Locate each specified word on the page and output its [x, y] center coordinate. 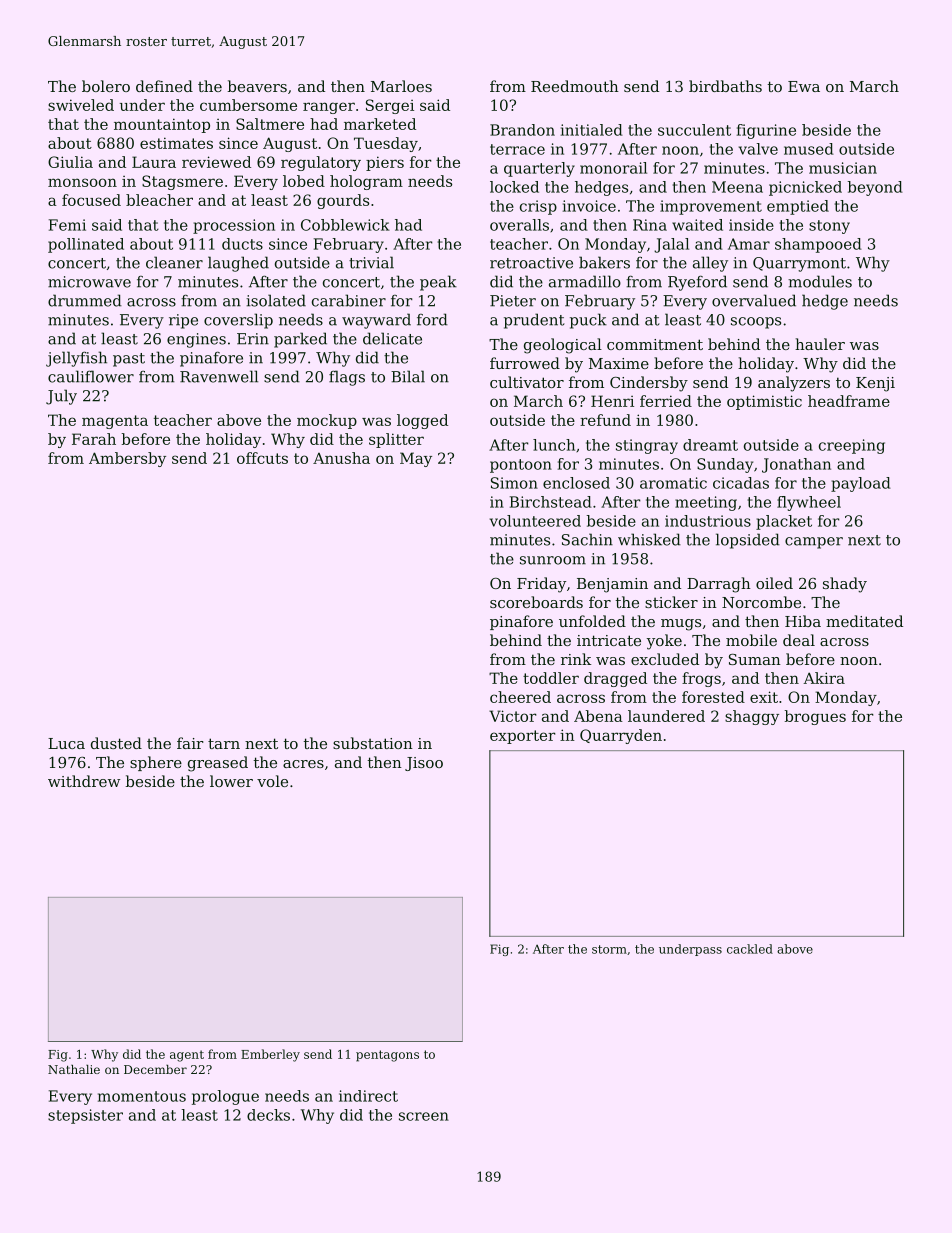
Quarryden [621, 736]
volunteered [535, 521]
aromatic [673, 483]
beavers [257, 86]
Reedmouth [575, 86]
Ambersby [127, 459]
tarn [224, 743]
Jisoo [424, 764]
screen [424, 1116]
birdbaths [725, 86]
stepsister [85, 1116]
